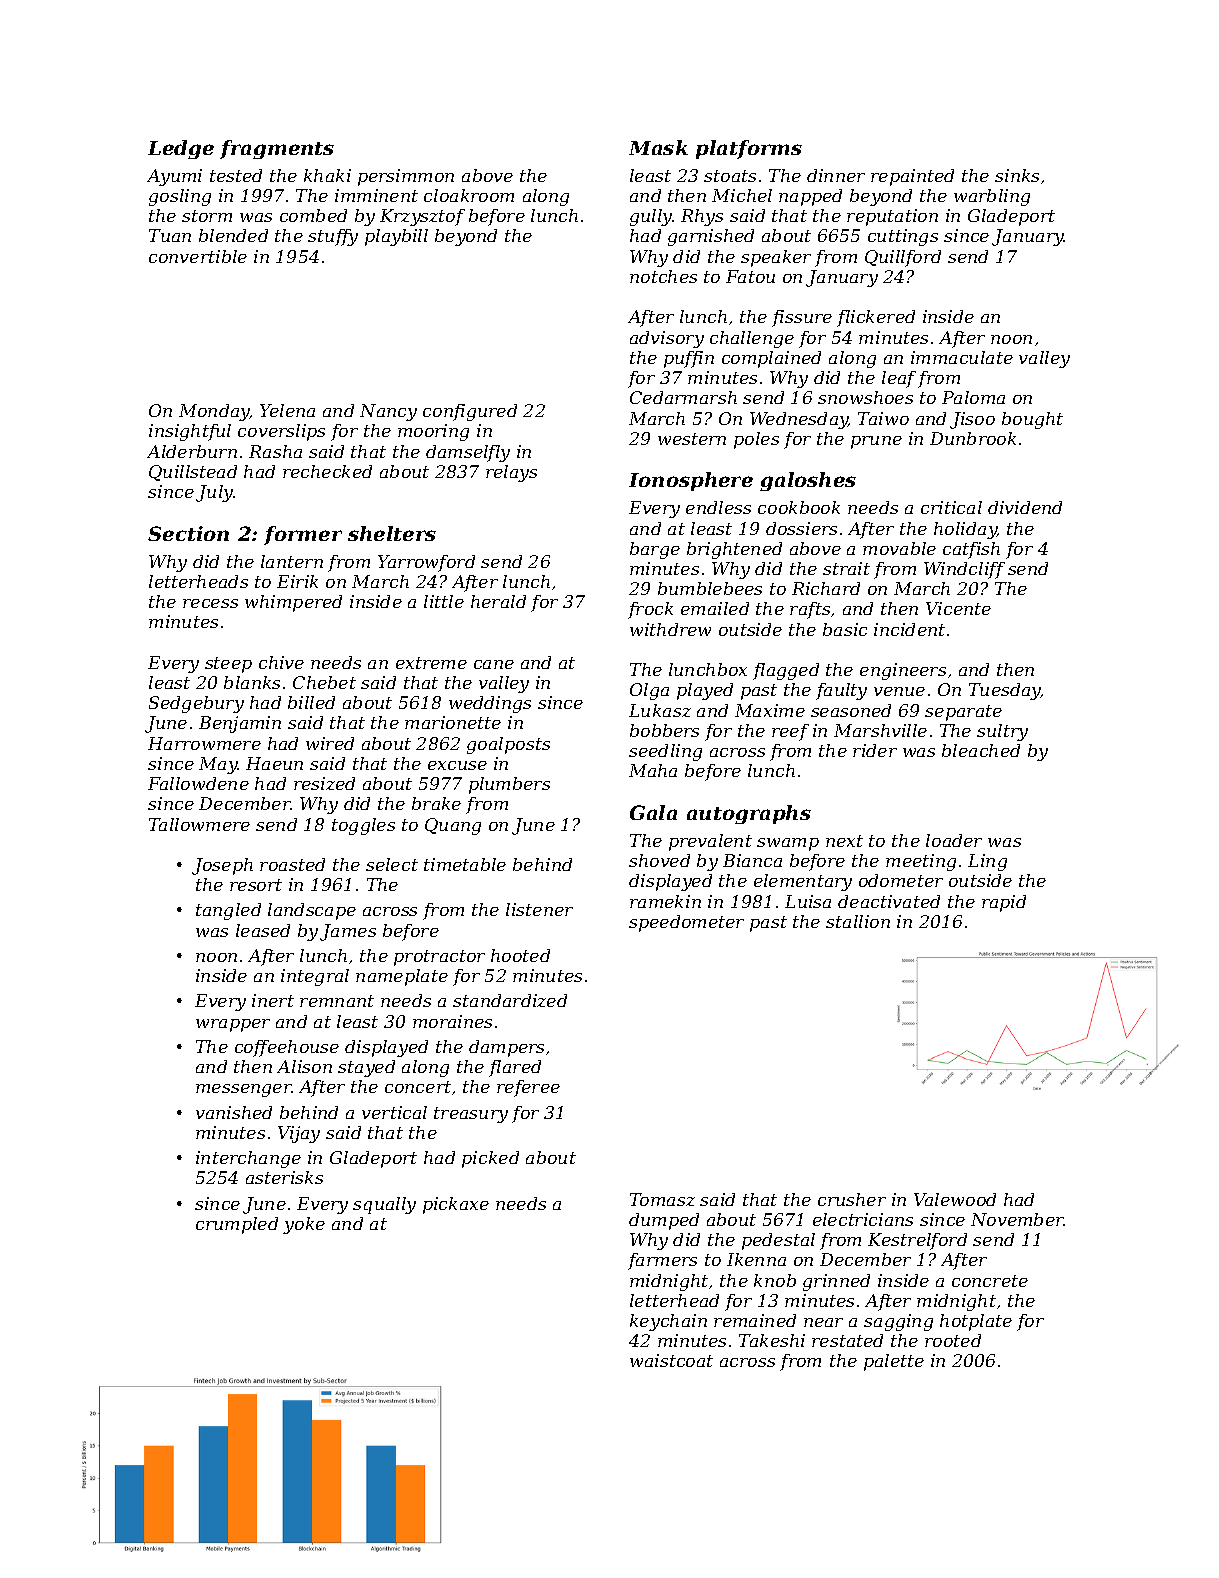 Image resolution: width=1219 pixels, height=1578 pixels. What do you see at coordinates (303, 535) in the page?
I see `former` at bounding box center [303, 535].
